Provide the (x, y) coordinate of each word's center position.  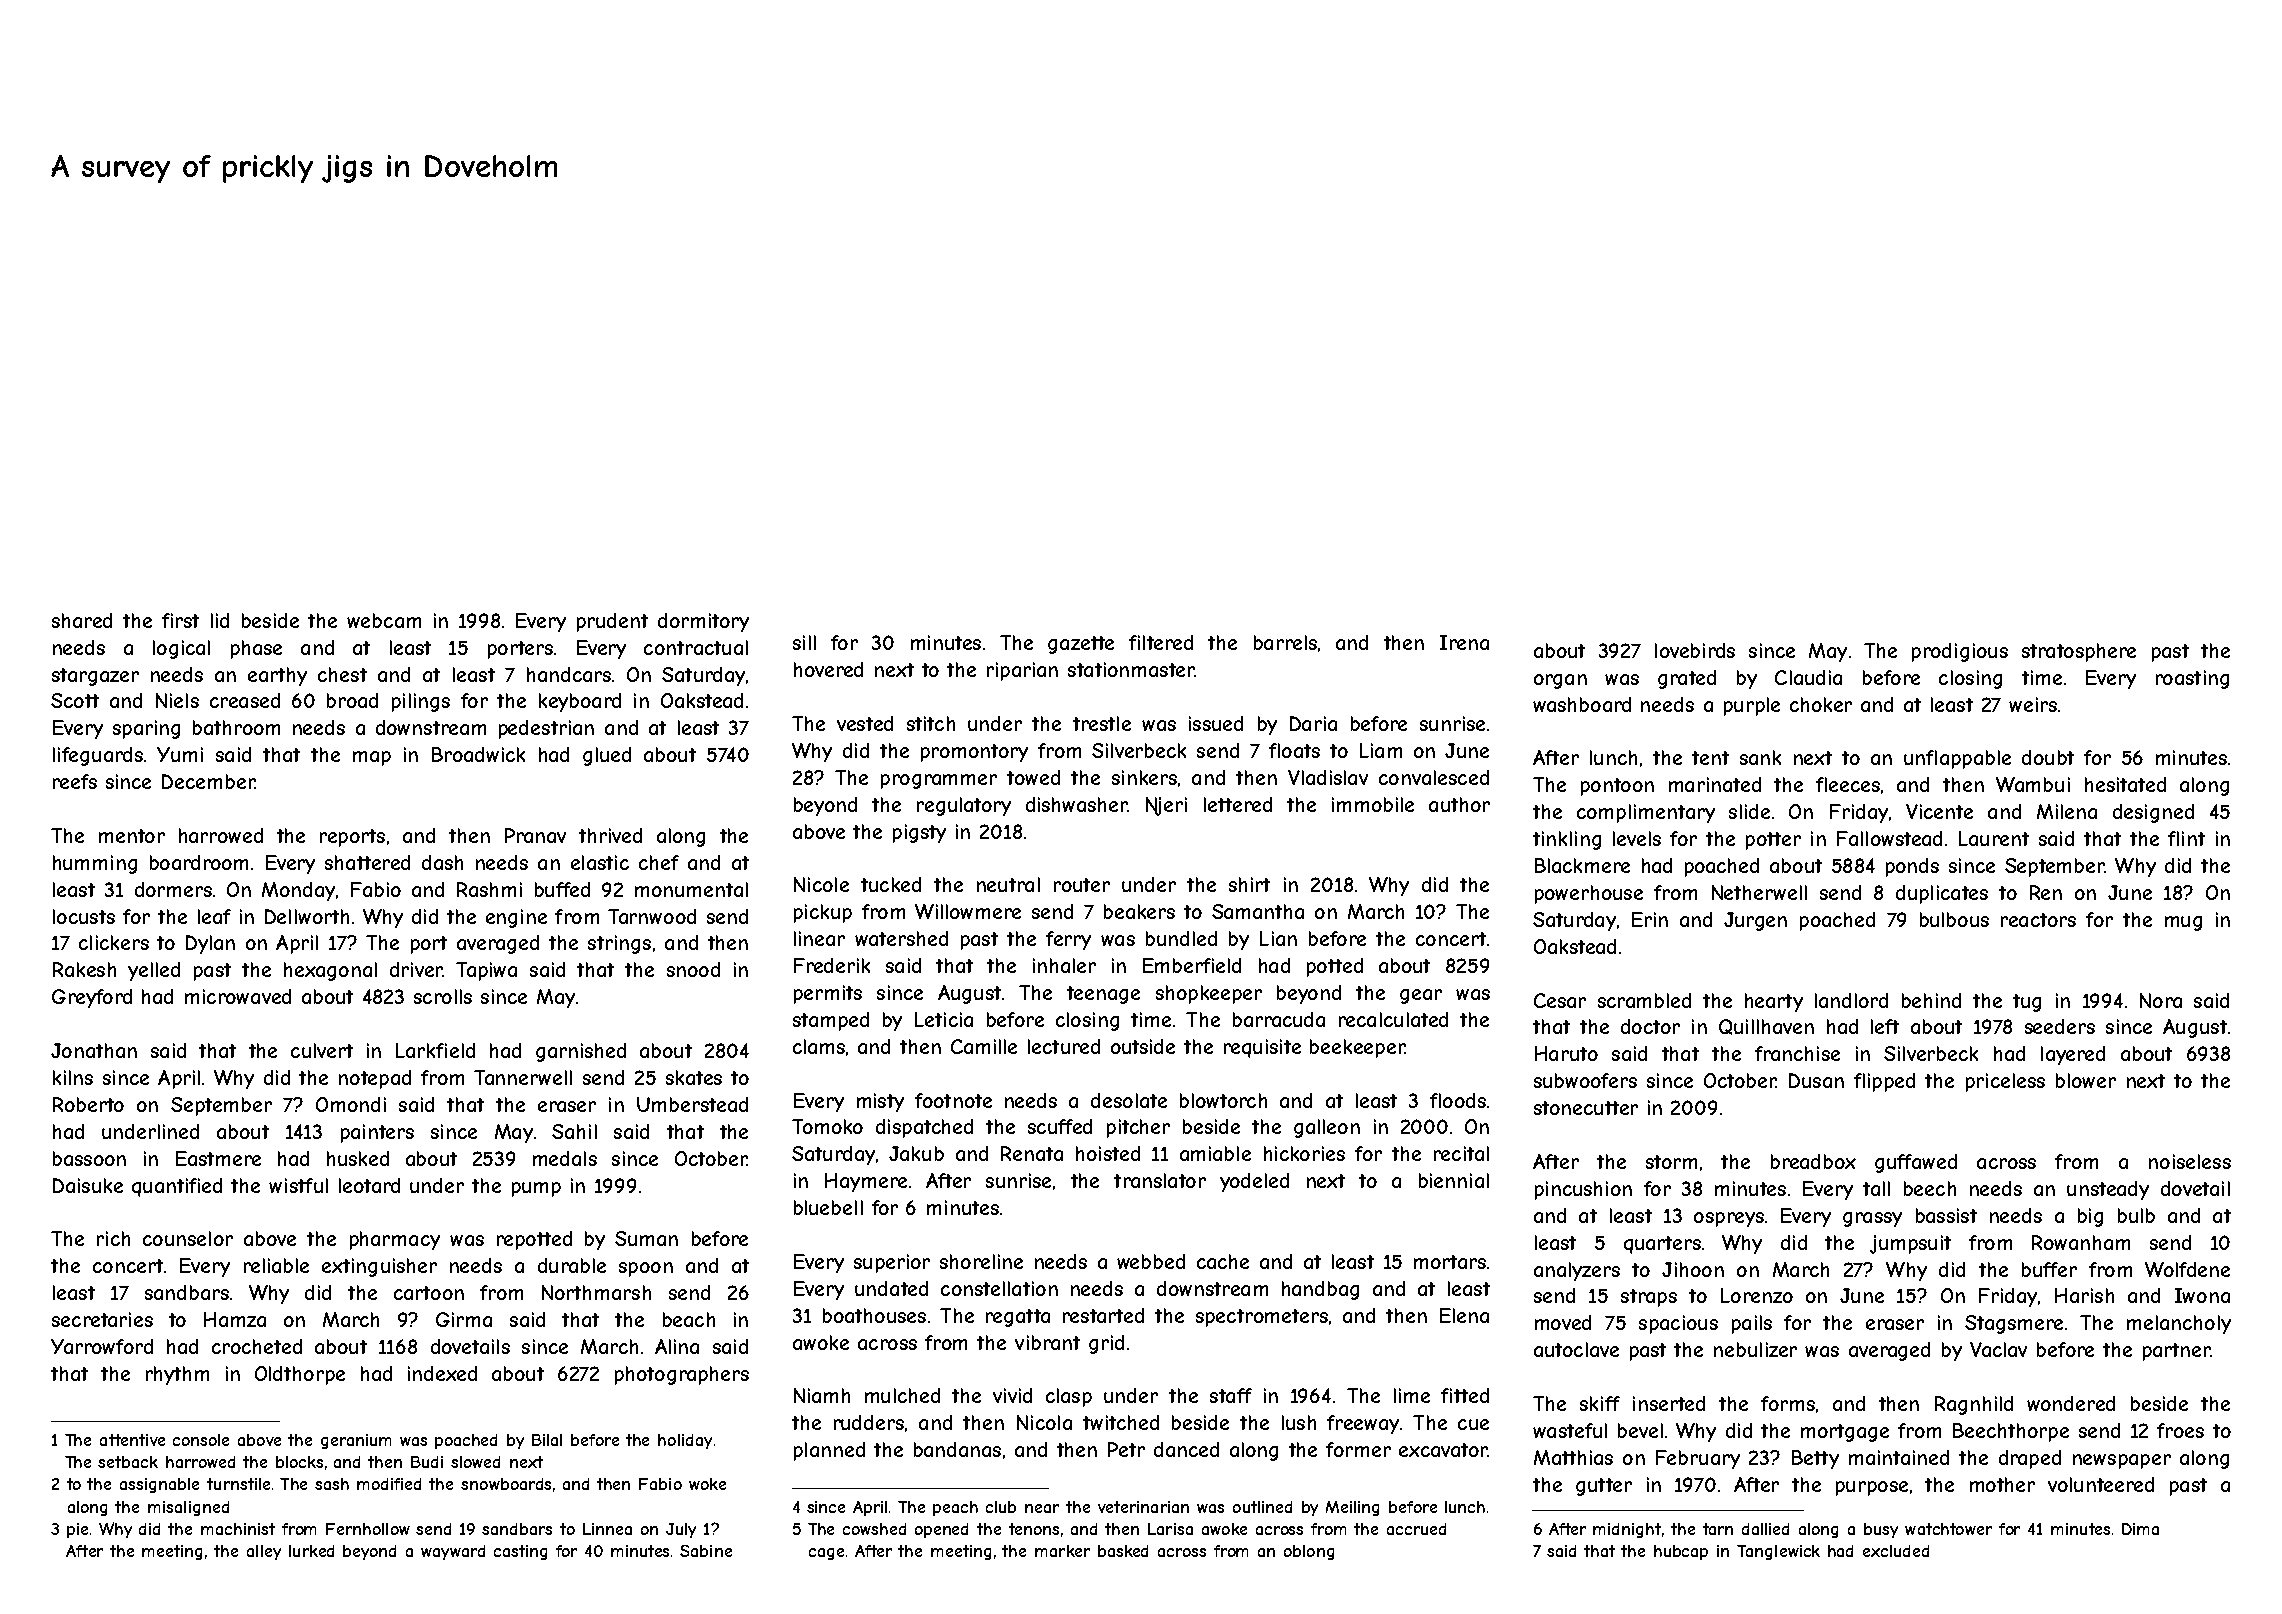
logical (181, 649)
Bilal (547, 1440)
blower (2086, 1080)
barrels (1285, 642)
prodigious (1960, 652)
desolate (1129, 1100)
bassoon (89, 1158)
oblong (1309, 1552)
